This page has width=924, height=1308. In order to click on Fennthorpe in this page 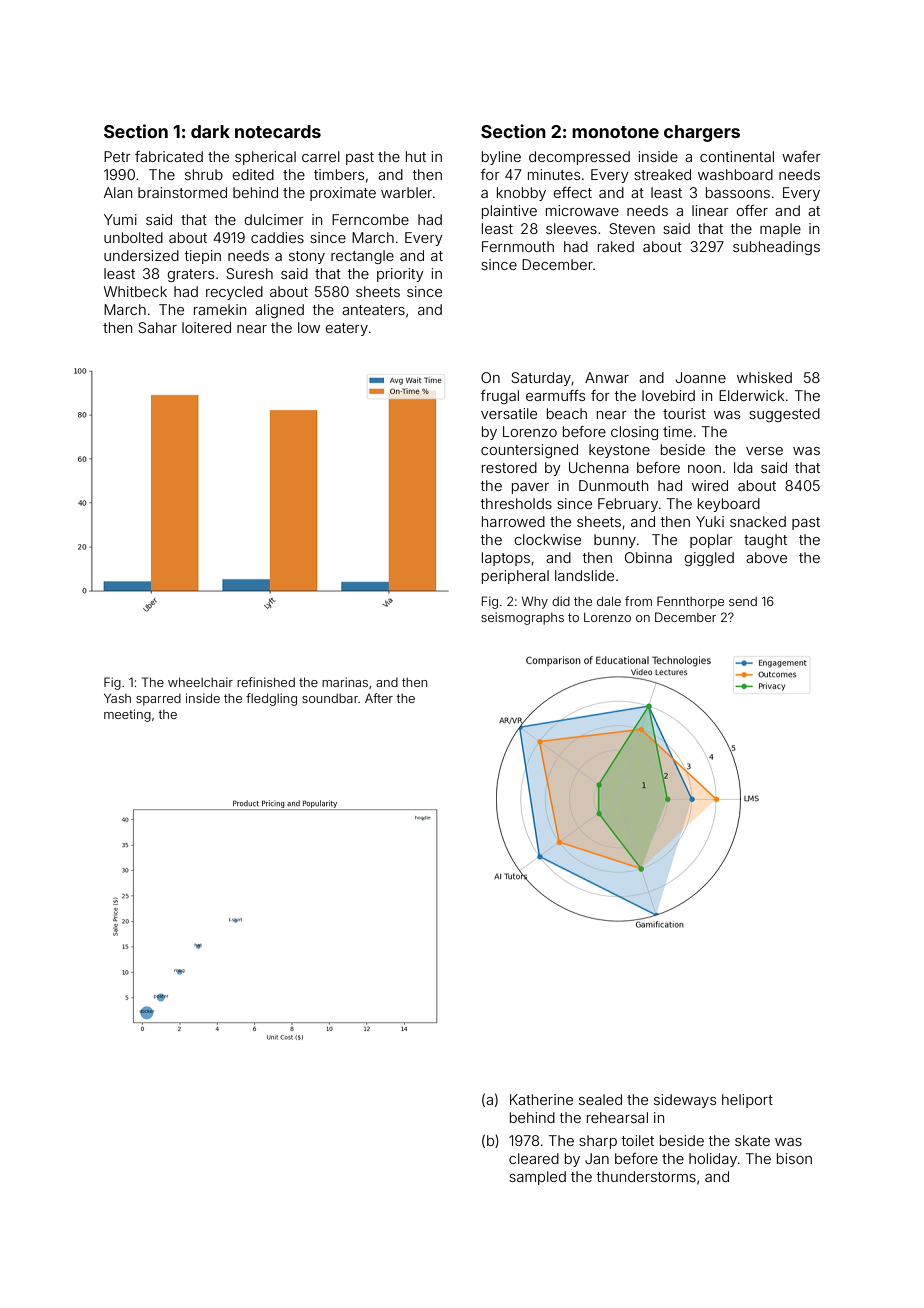, I will do `click(690, 602)`.
